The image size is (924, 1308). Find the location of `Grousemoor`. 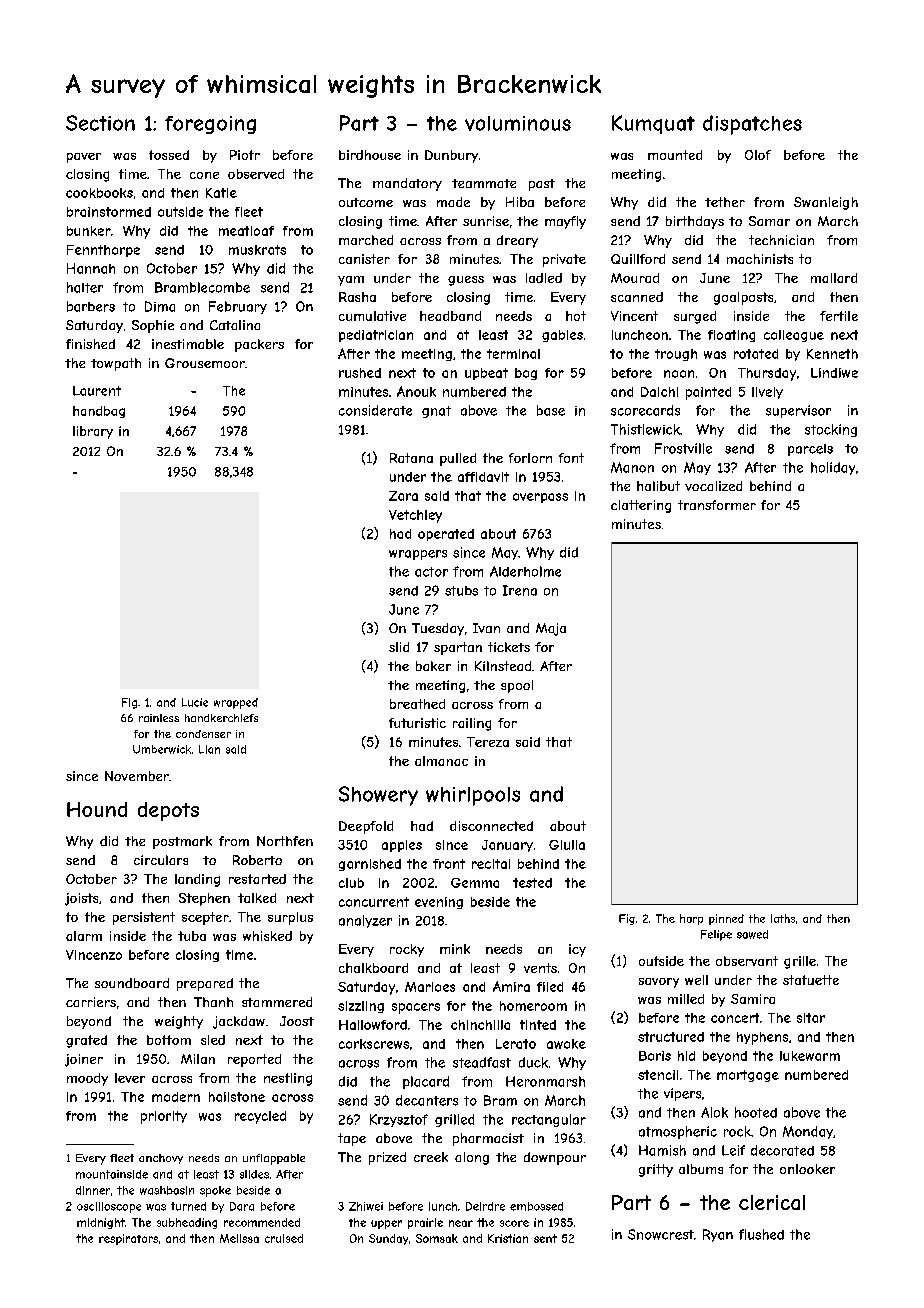

Grousemoor is located at coordinates (205, 363).
